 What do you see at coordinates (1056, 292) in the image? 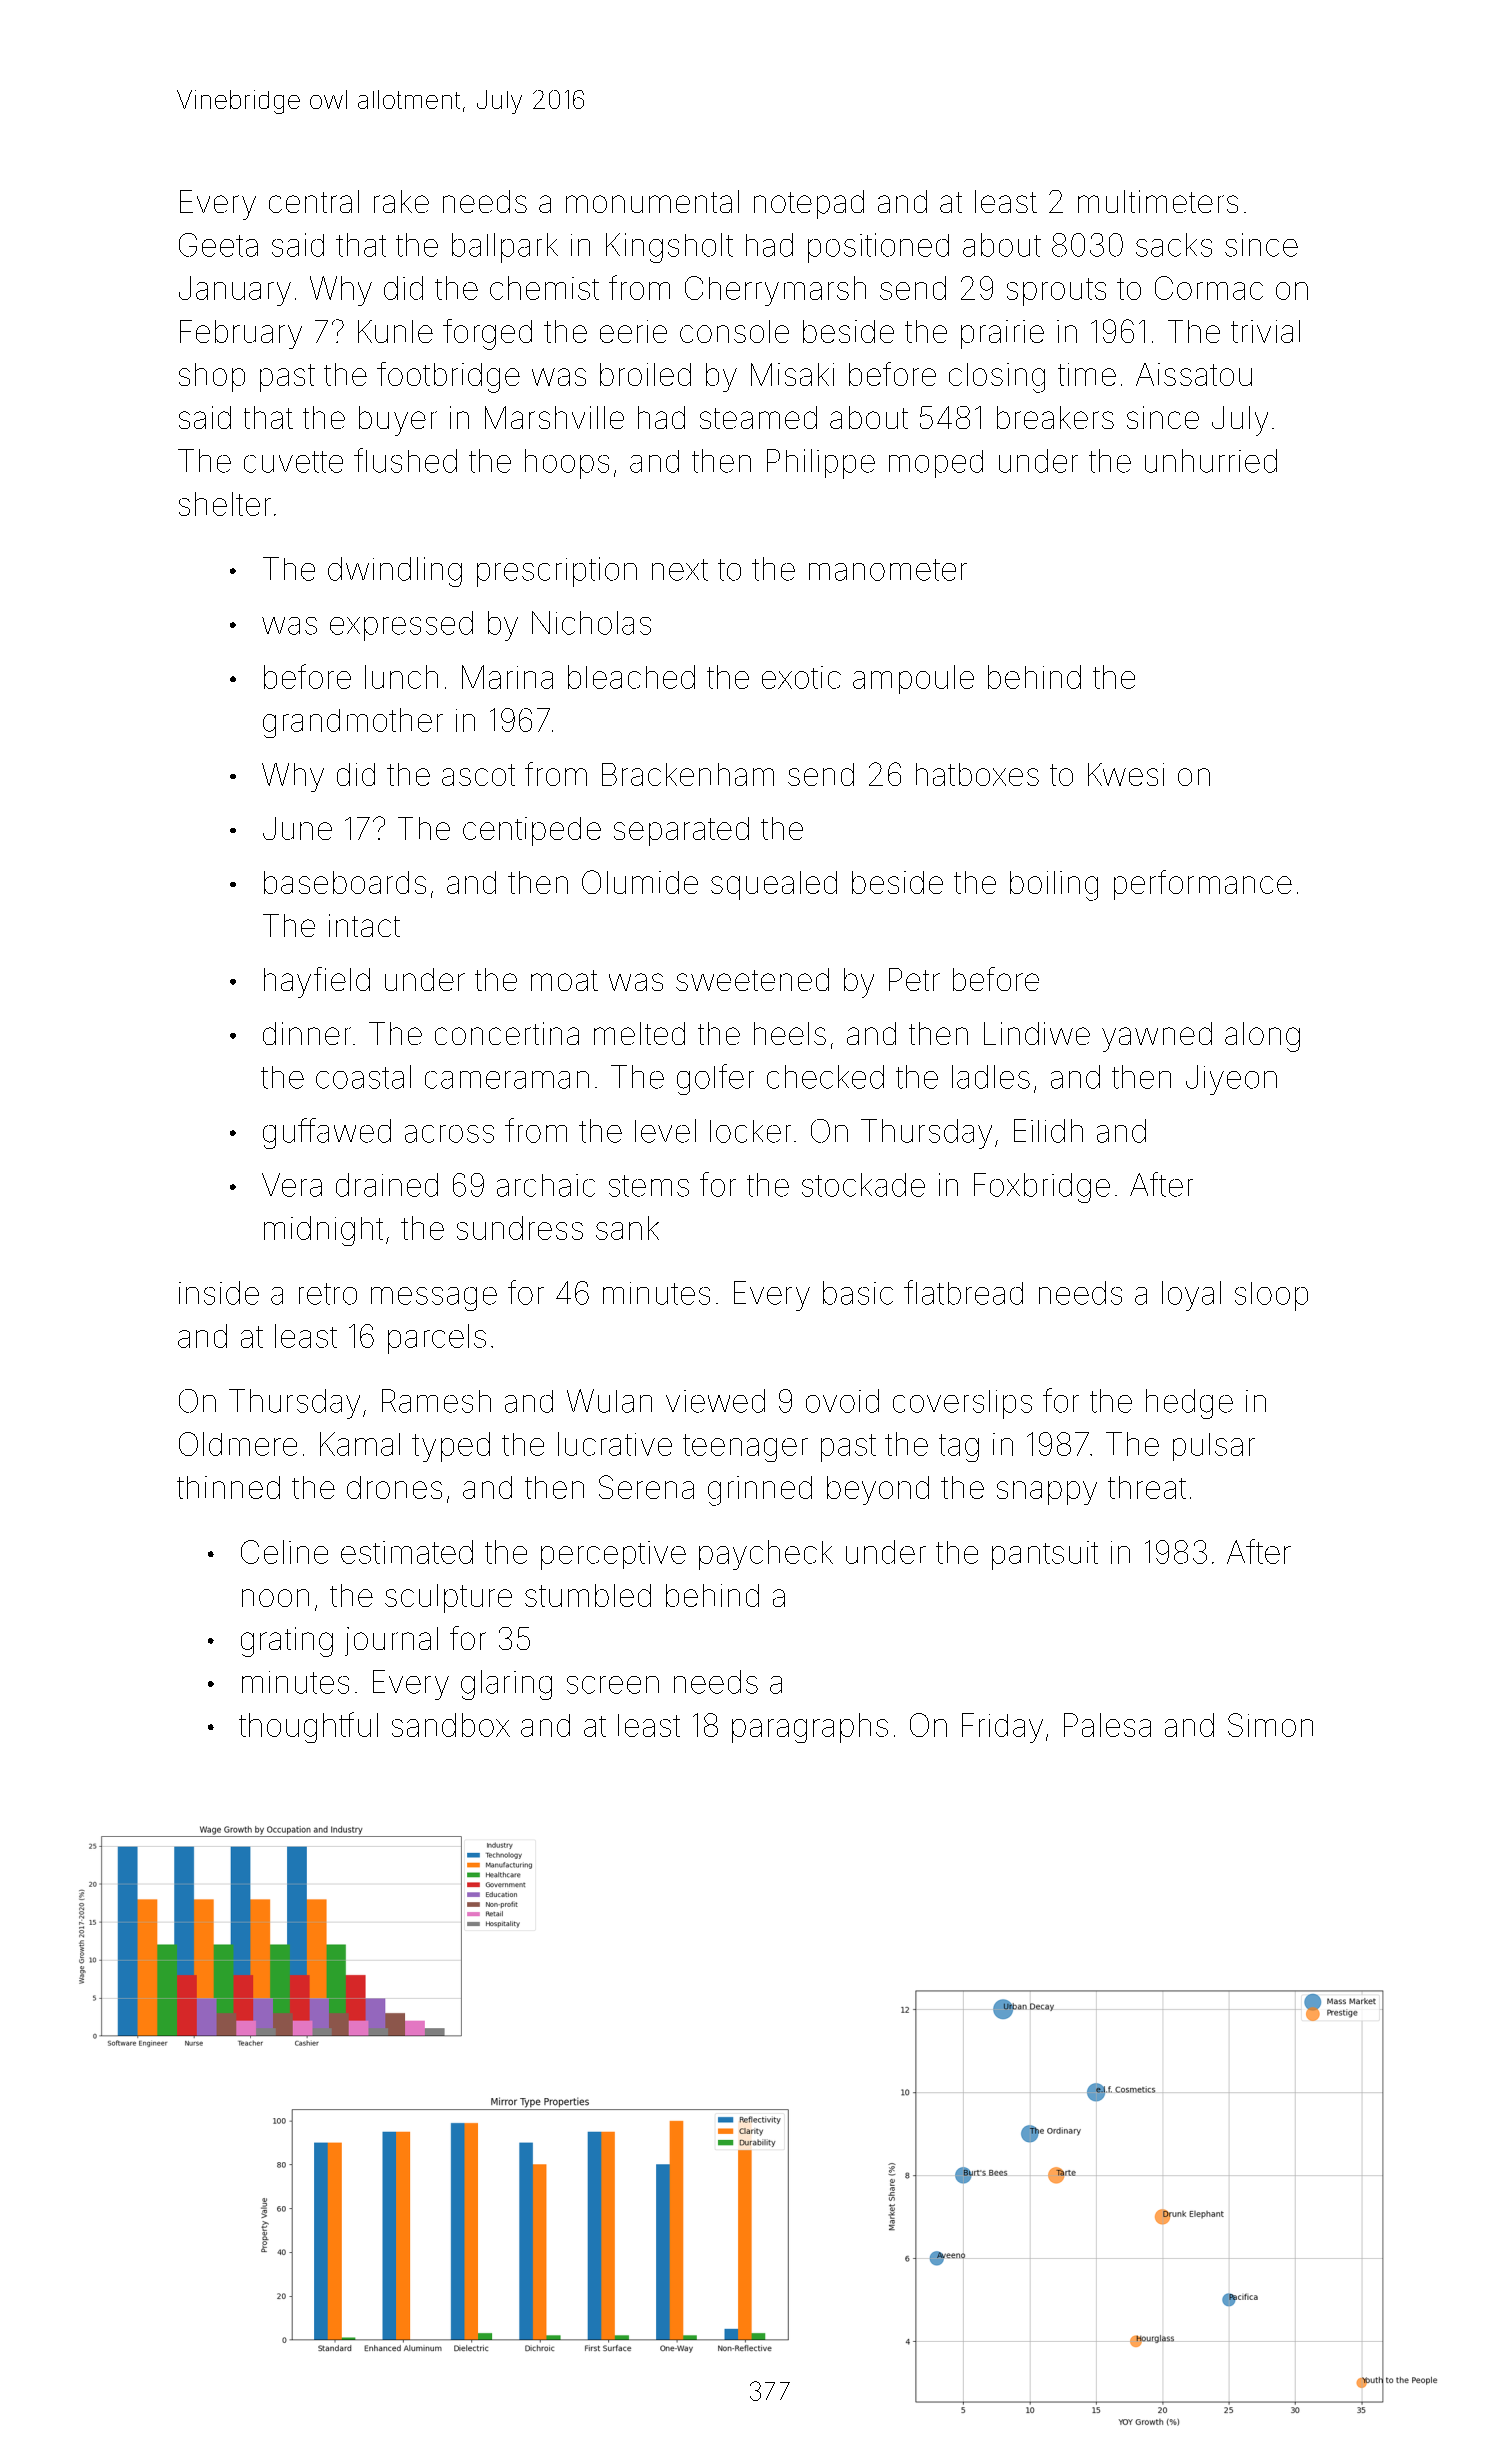
I see `sprouts` at bounding box center [1056, 292].
